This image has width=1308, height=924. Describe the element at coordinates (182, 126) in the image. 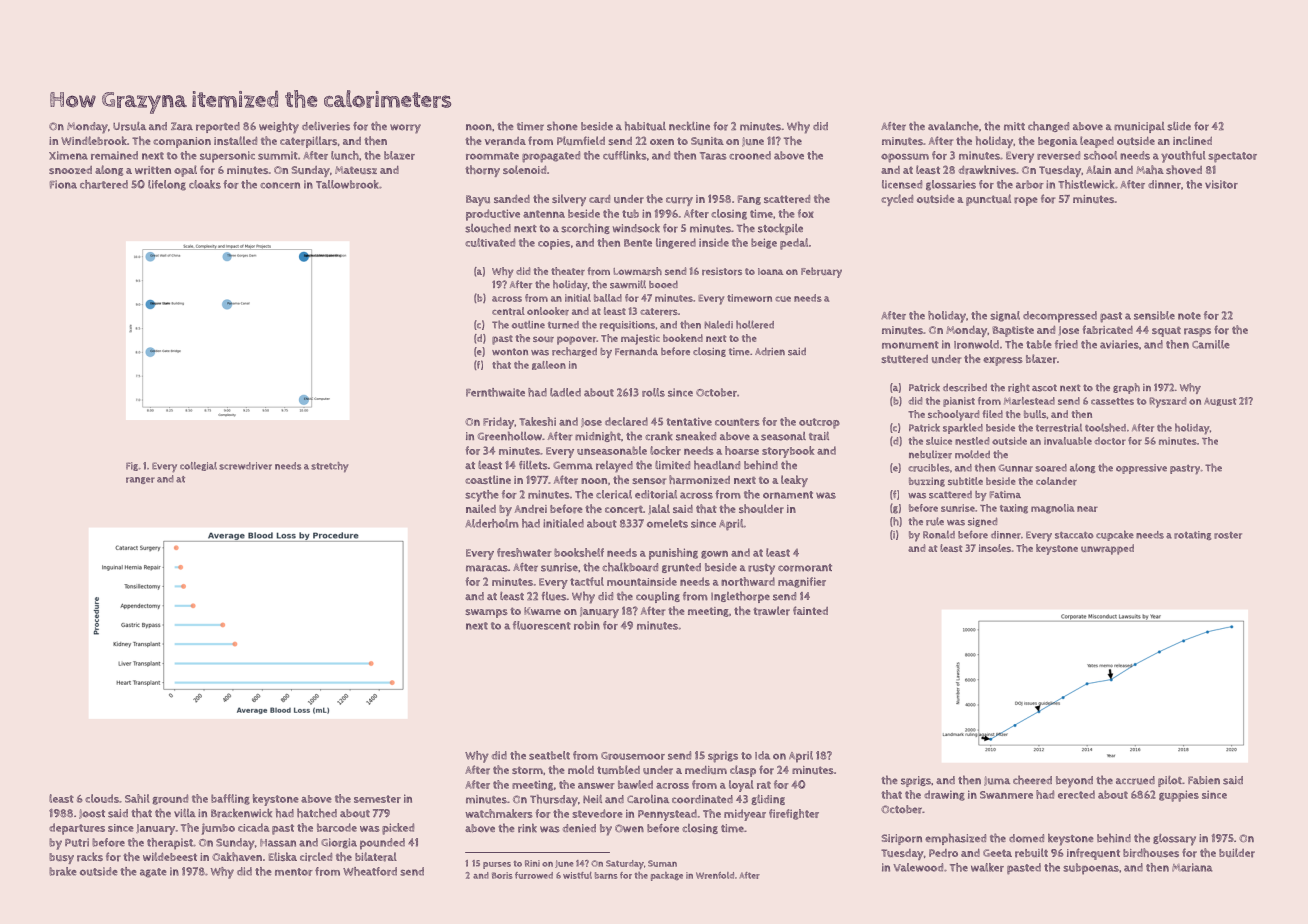

I see `Zara` at that location.
